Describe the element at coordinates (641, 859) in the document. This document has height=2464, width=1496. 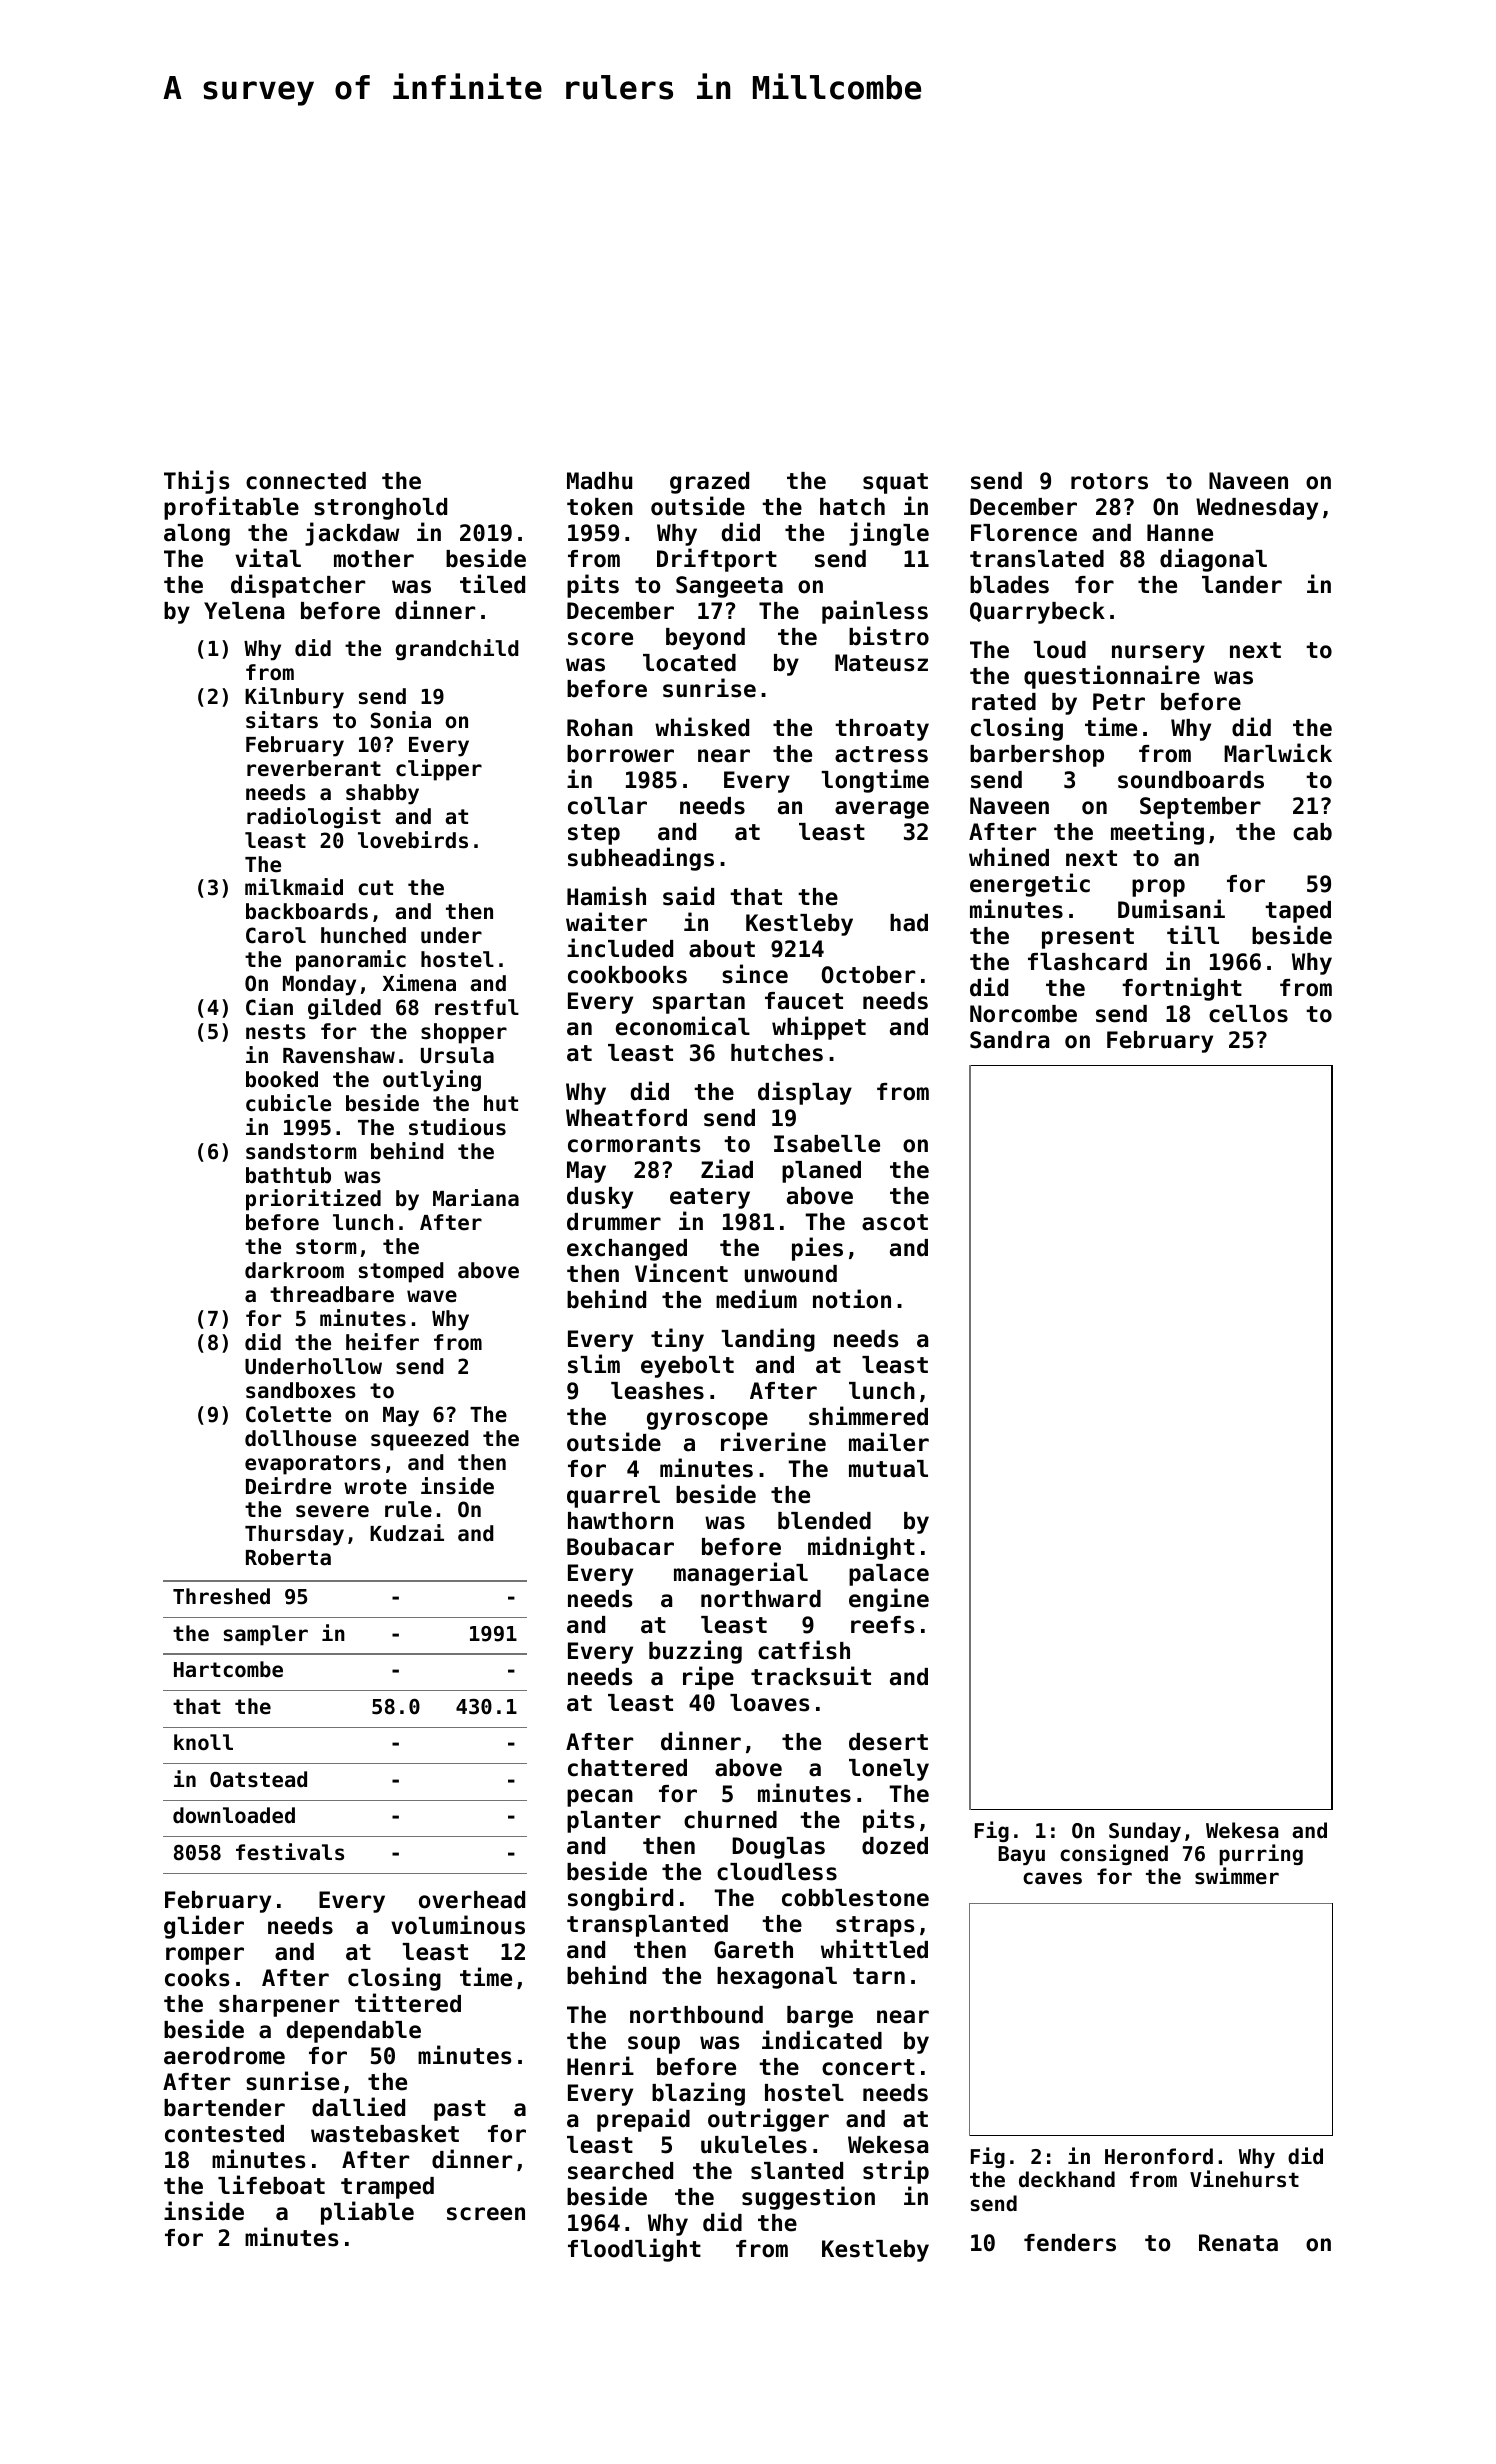
I see `subheadings` at that location.
